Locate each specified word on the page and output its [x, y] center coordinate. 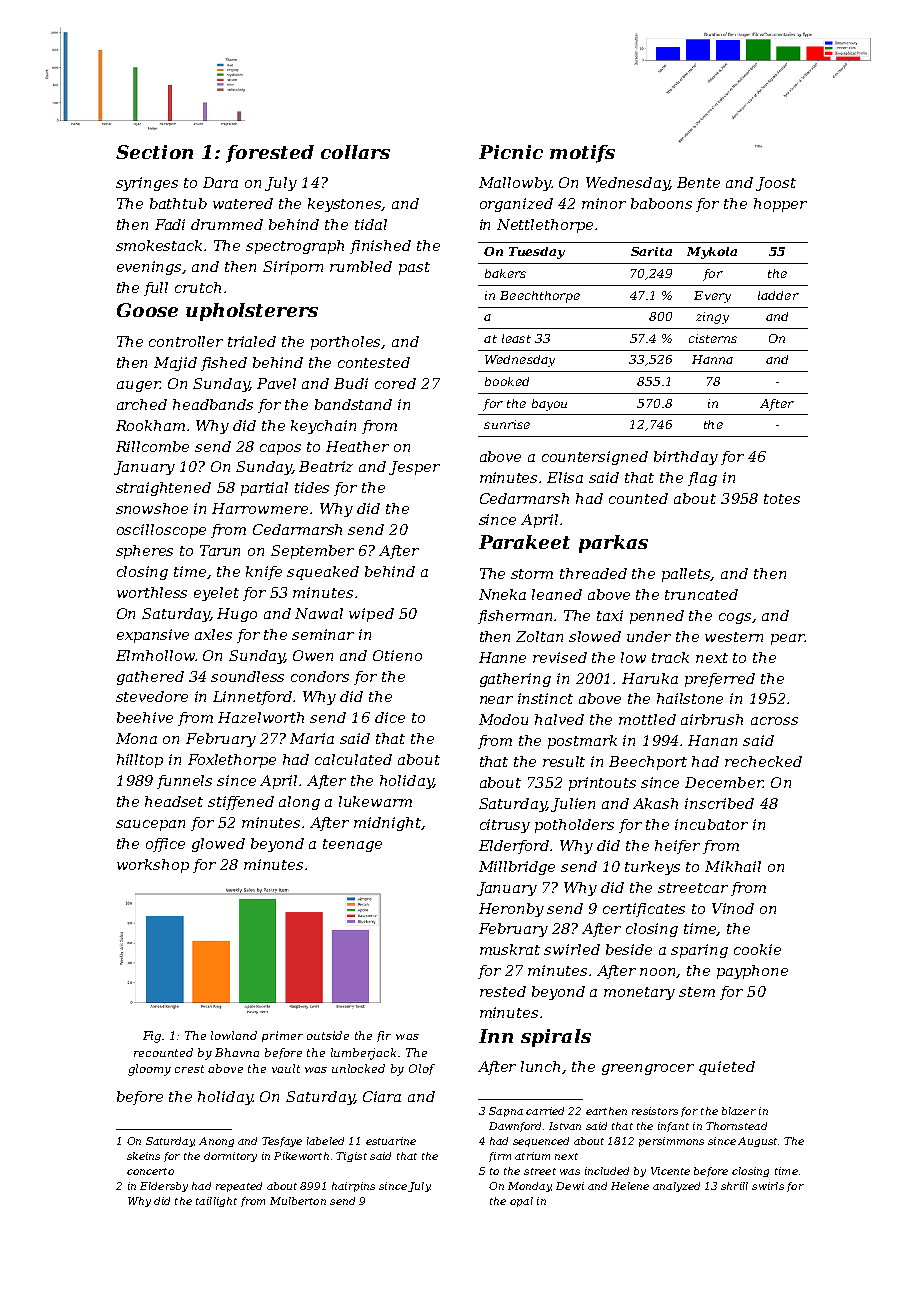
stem [697, 992]
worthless [152, 592]
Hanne [502, 657]
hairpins [353, 1187]
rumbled [361, 266]
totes [782, 499]
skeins [143, 1156]
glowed [218, 845]
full [156, 289]
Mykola [712, 253]
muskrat [510, 949]
